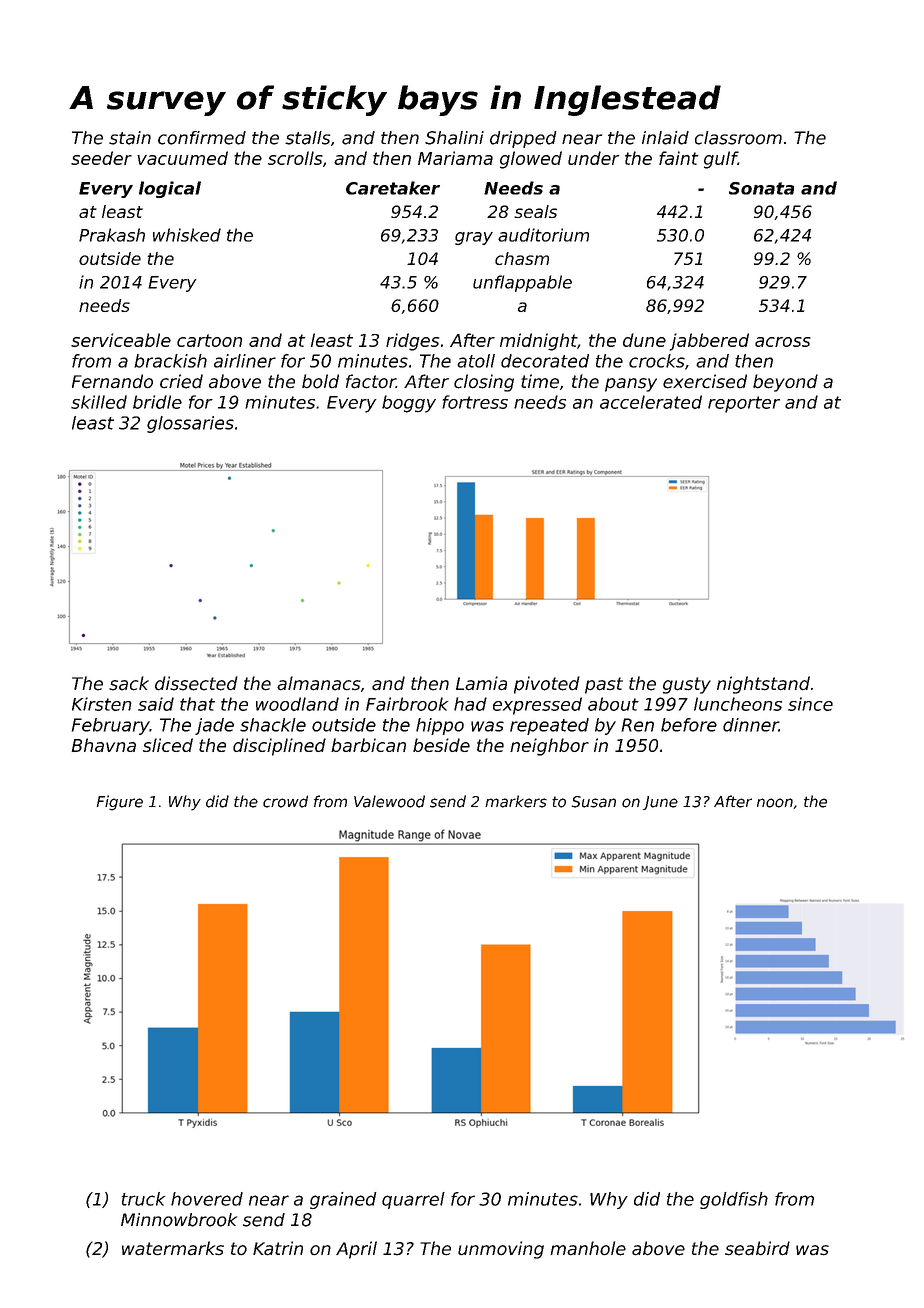 Image resolution: width=924 pixels, height=1308 pixels. What do you see at coordinates (143, 1199) in the image?
I see `truck` at bounding box center [143, 1199].
